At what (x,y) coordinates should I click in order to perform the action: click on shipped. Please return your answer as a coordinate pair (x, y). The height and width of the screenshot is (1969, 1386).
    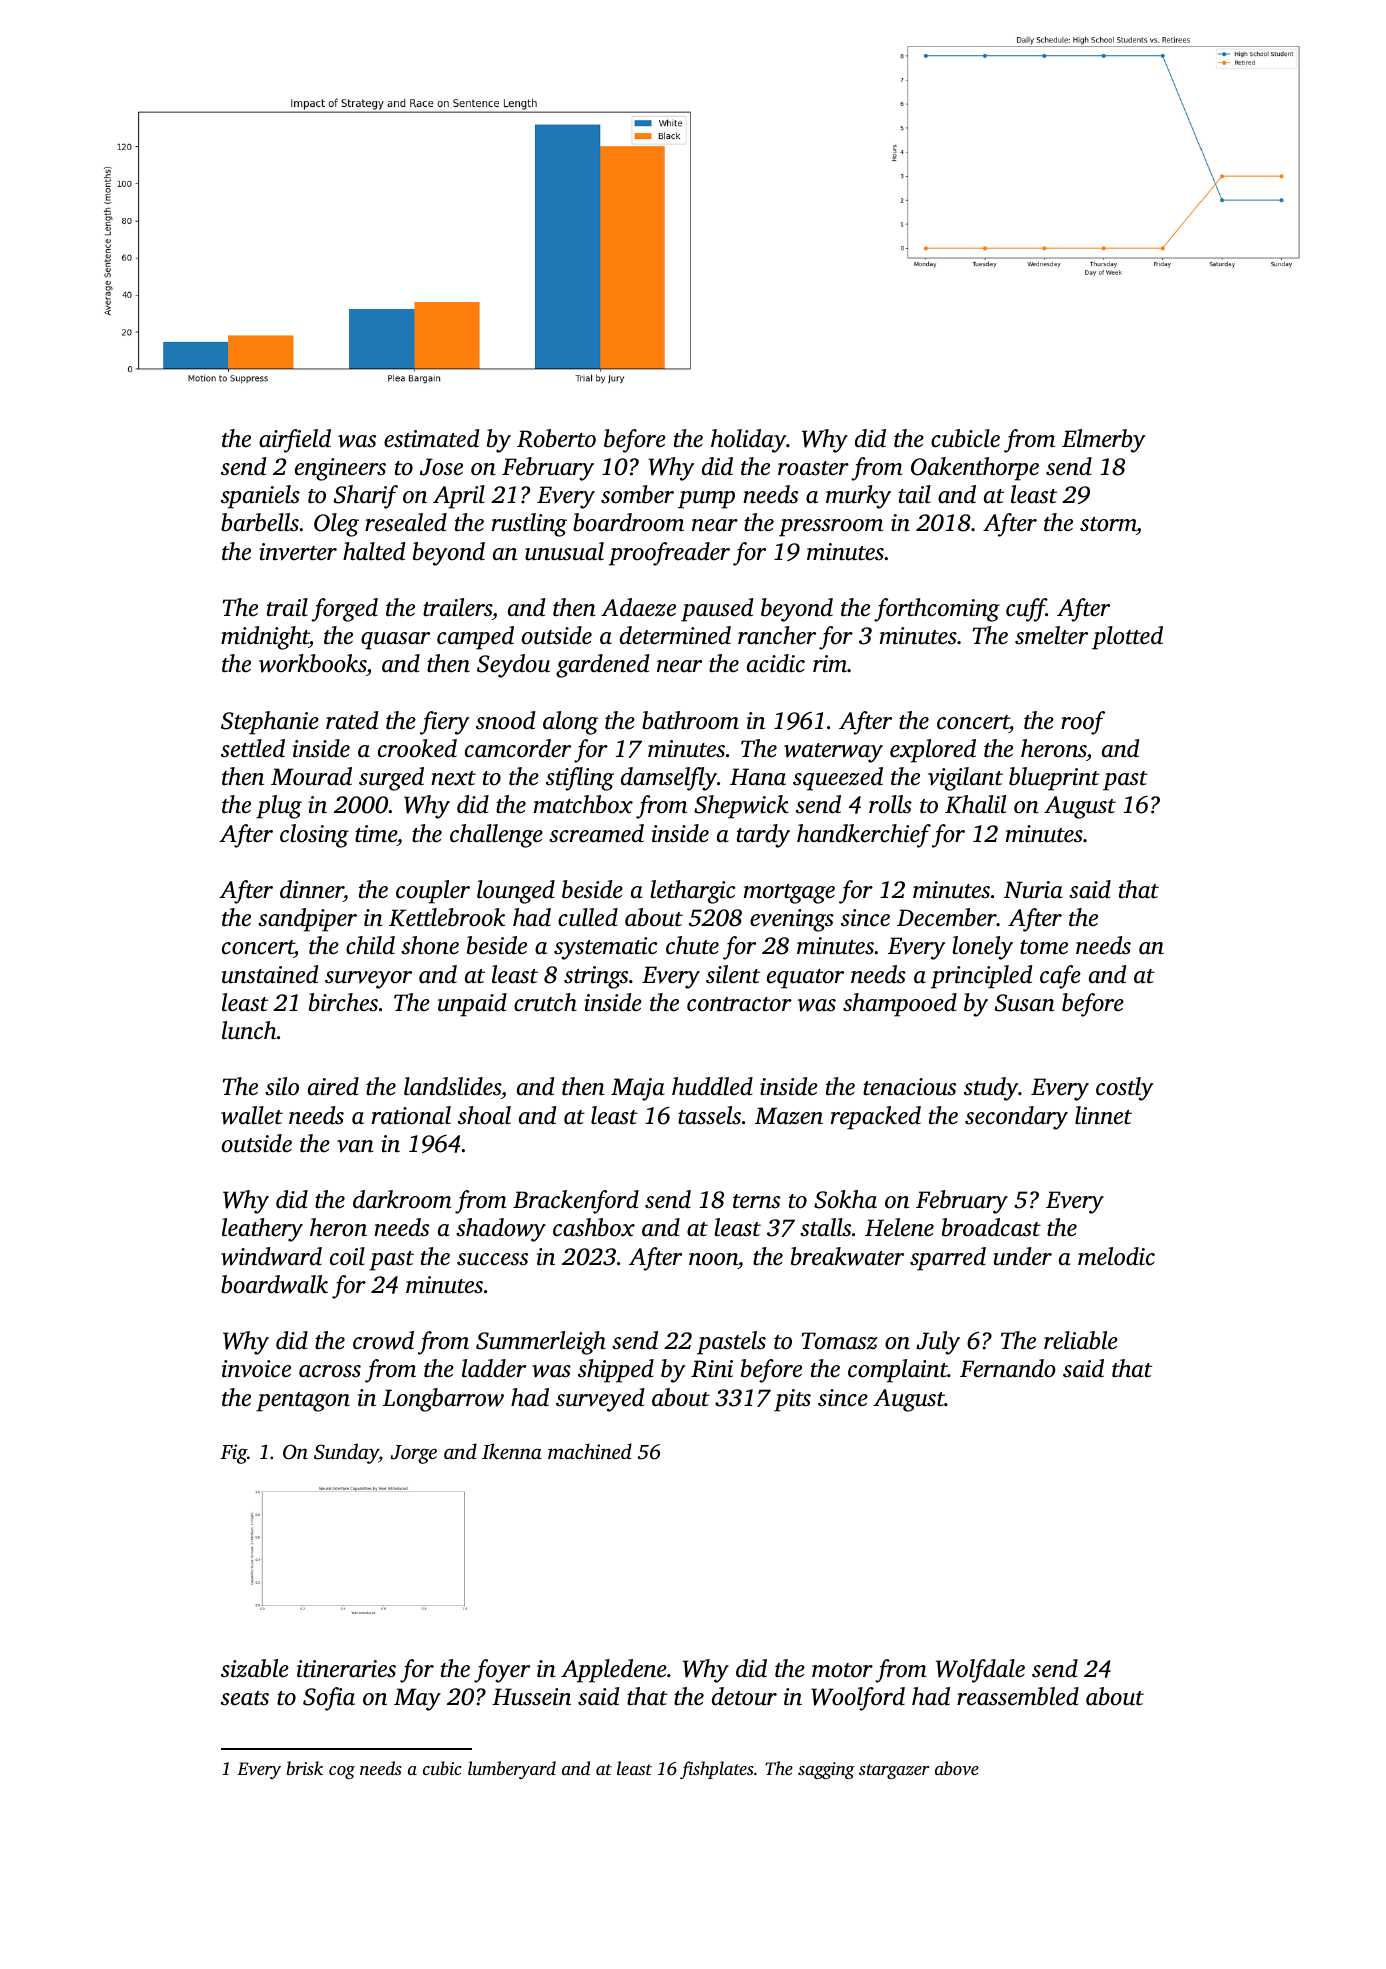
    Looking at the image, I should click on (616, 1371).
